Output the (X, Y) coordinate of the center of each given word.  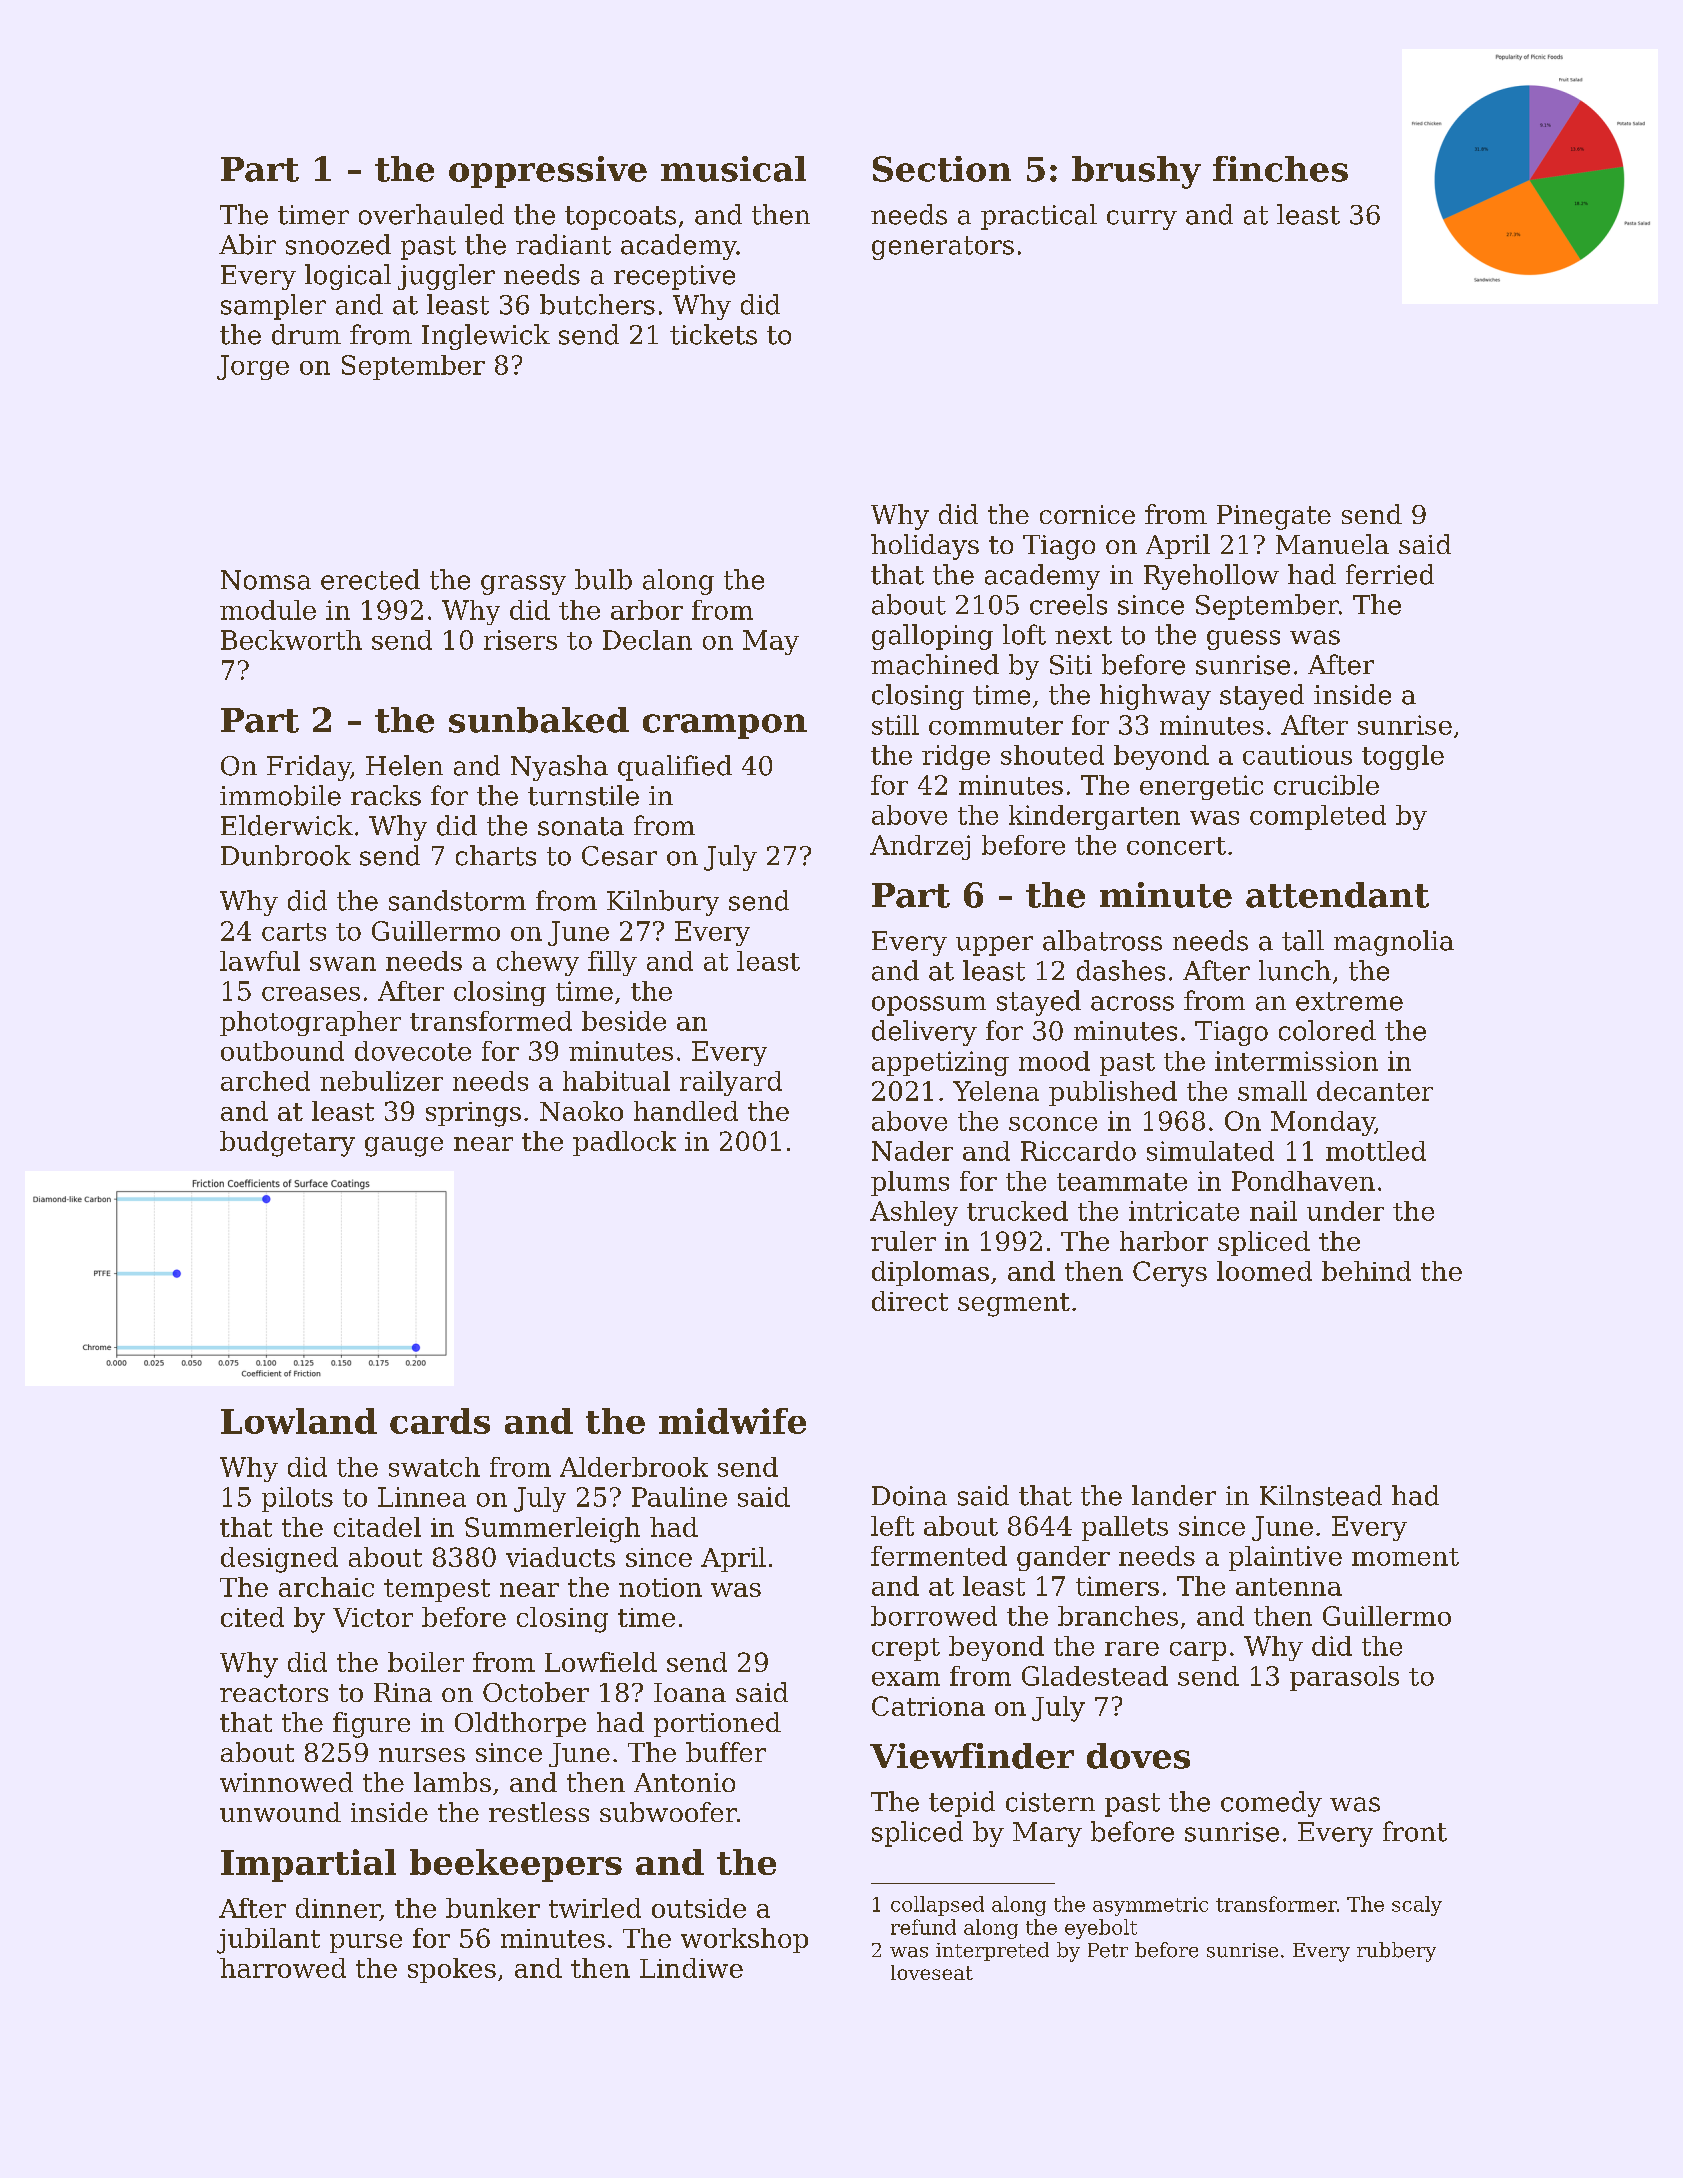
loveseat (932, 1972)
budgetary (287, 1144)
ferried (1390, 574)
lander (1174, 1495)
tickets (713, 334)
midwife (732, 1421)
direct (910, 1301)
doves (1138, 1756)
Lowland (299, 1421)
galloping (932, 637)
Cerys (1170, 1274)
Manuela (1332, 544)
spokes (452, 1970)
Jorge (253, 367)
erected (370, 579)
